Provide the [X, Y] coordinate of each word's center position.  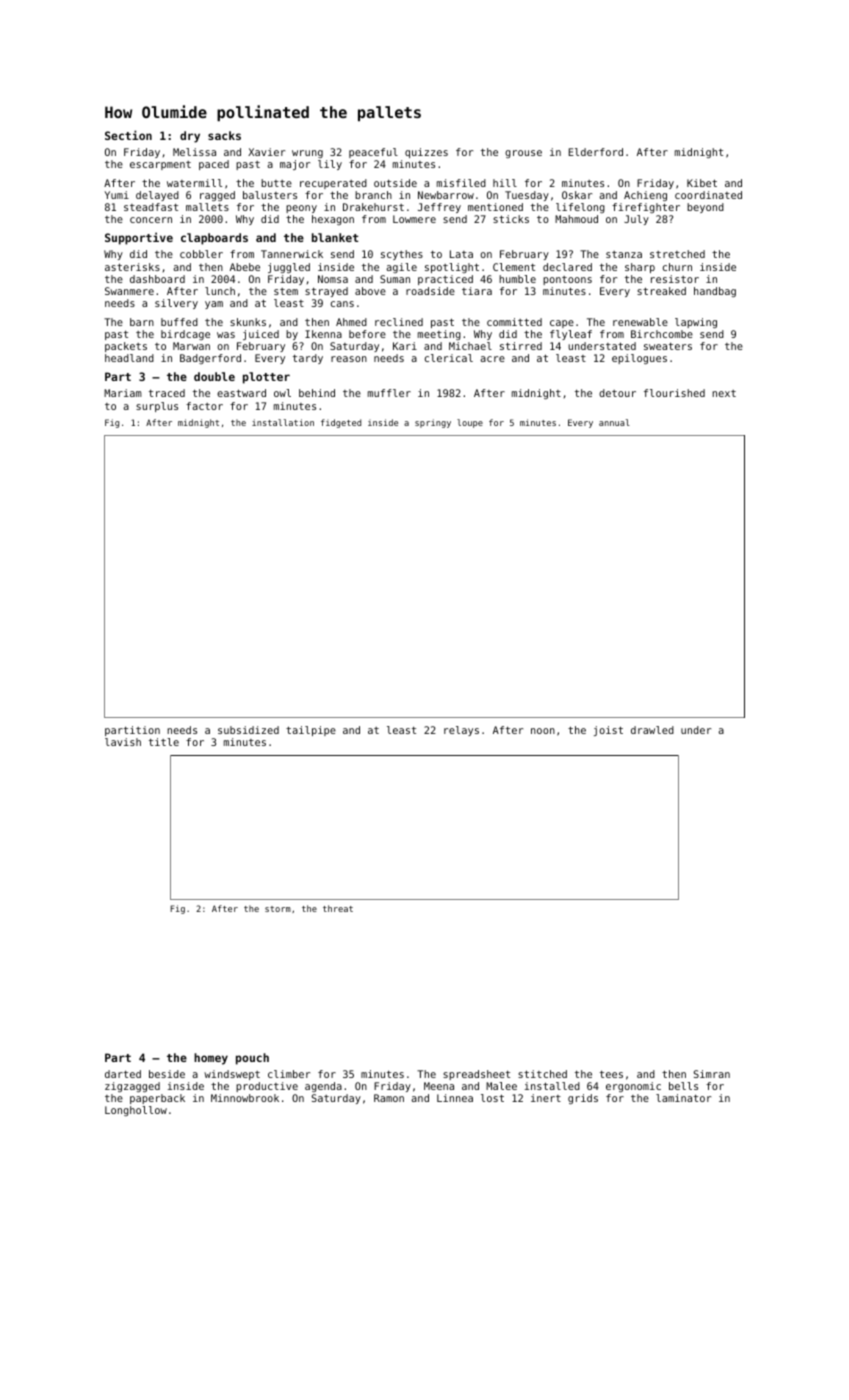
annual [614, 422]
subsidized [248, 730]
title [164, 742]
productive [267, 1087]
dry [190, 137]
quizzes [426, 153]
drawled [652, 730]
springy [433, 423]
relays [461, 731]
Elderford [596, 152]
